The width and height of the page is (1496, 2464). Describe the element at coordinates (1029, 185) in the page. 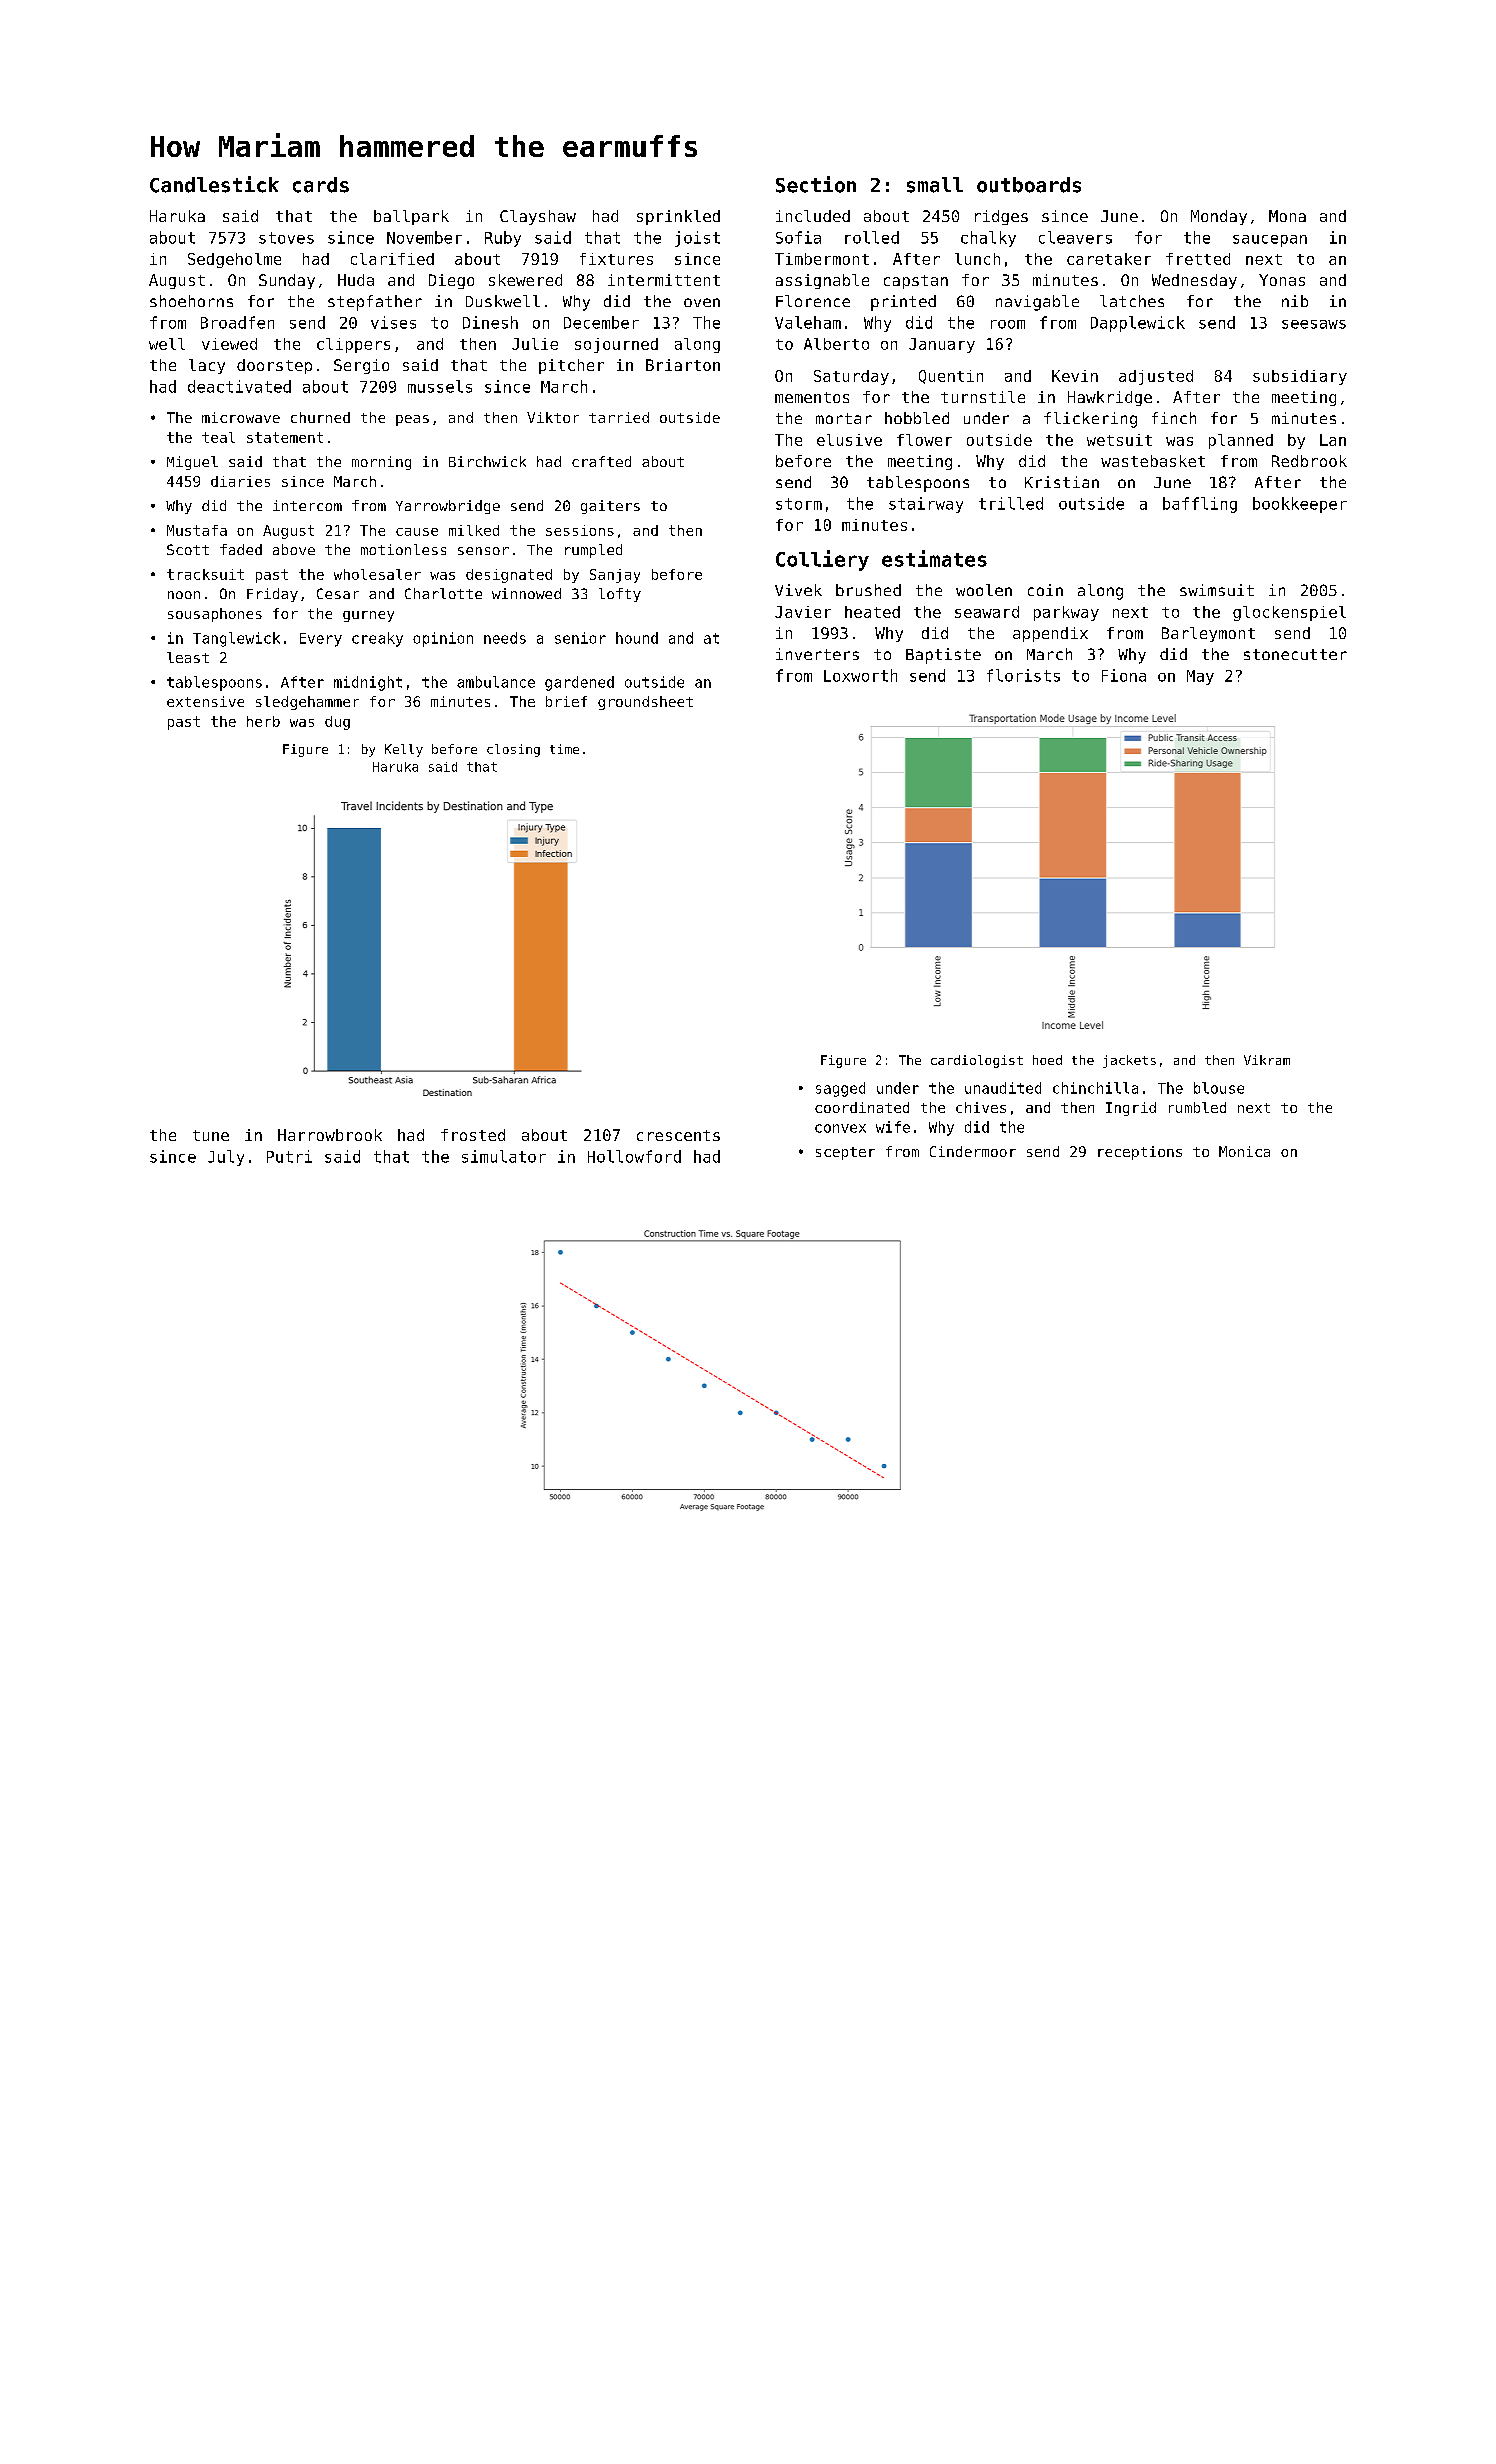

I see `outboards` at that location.
